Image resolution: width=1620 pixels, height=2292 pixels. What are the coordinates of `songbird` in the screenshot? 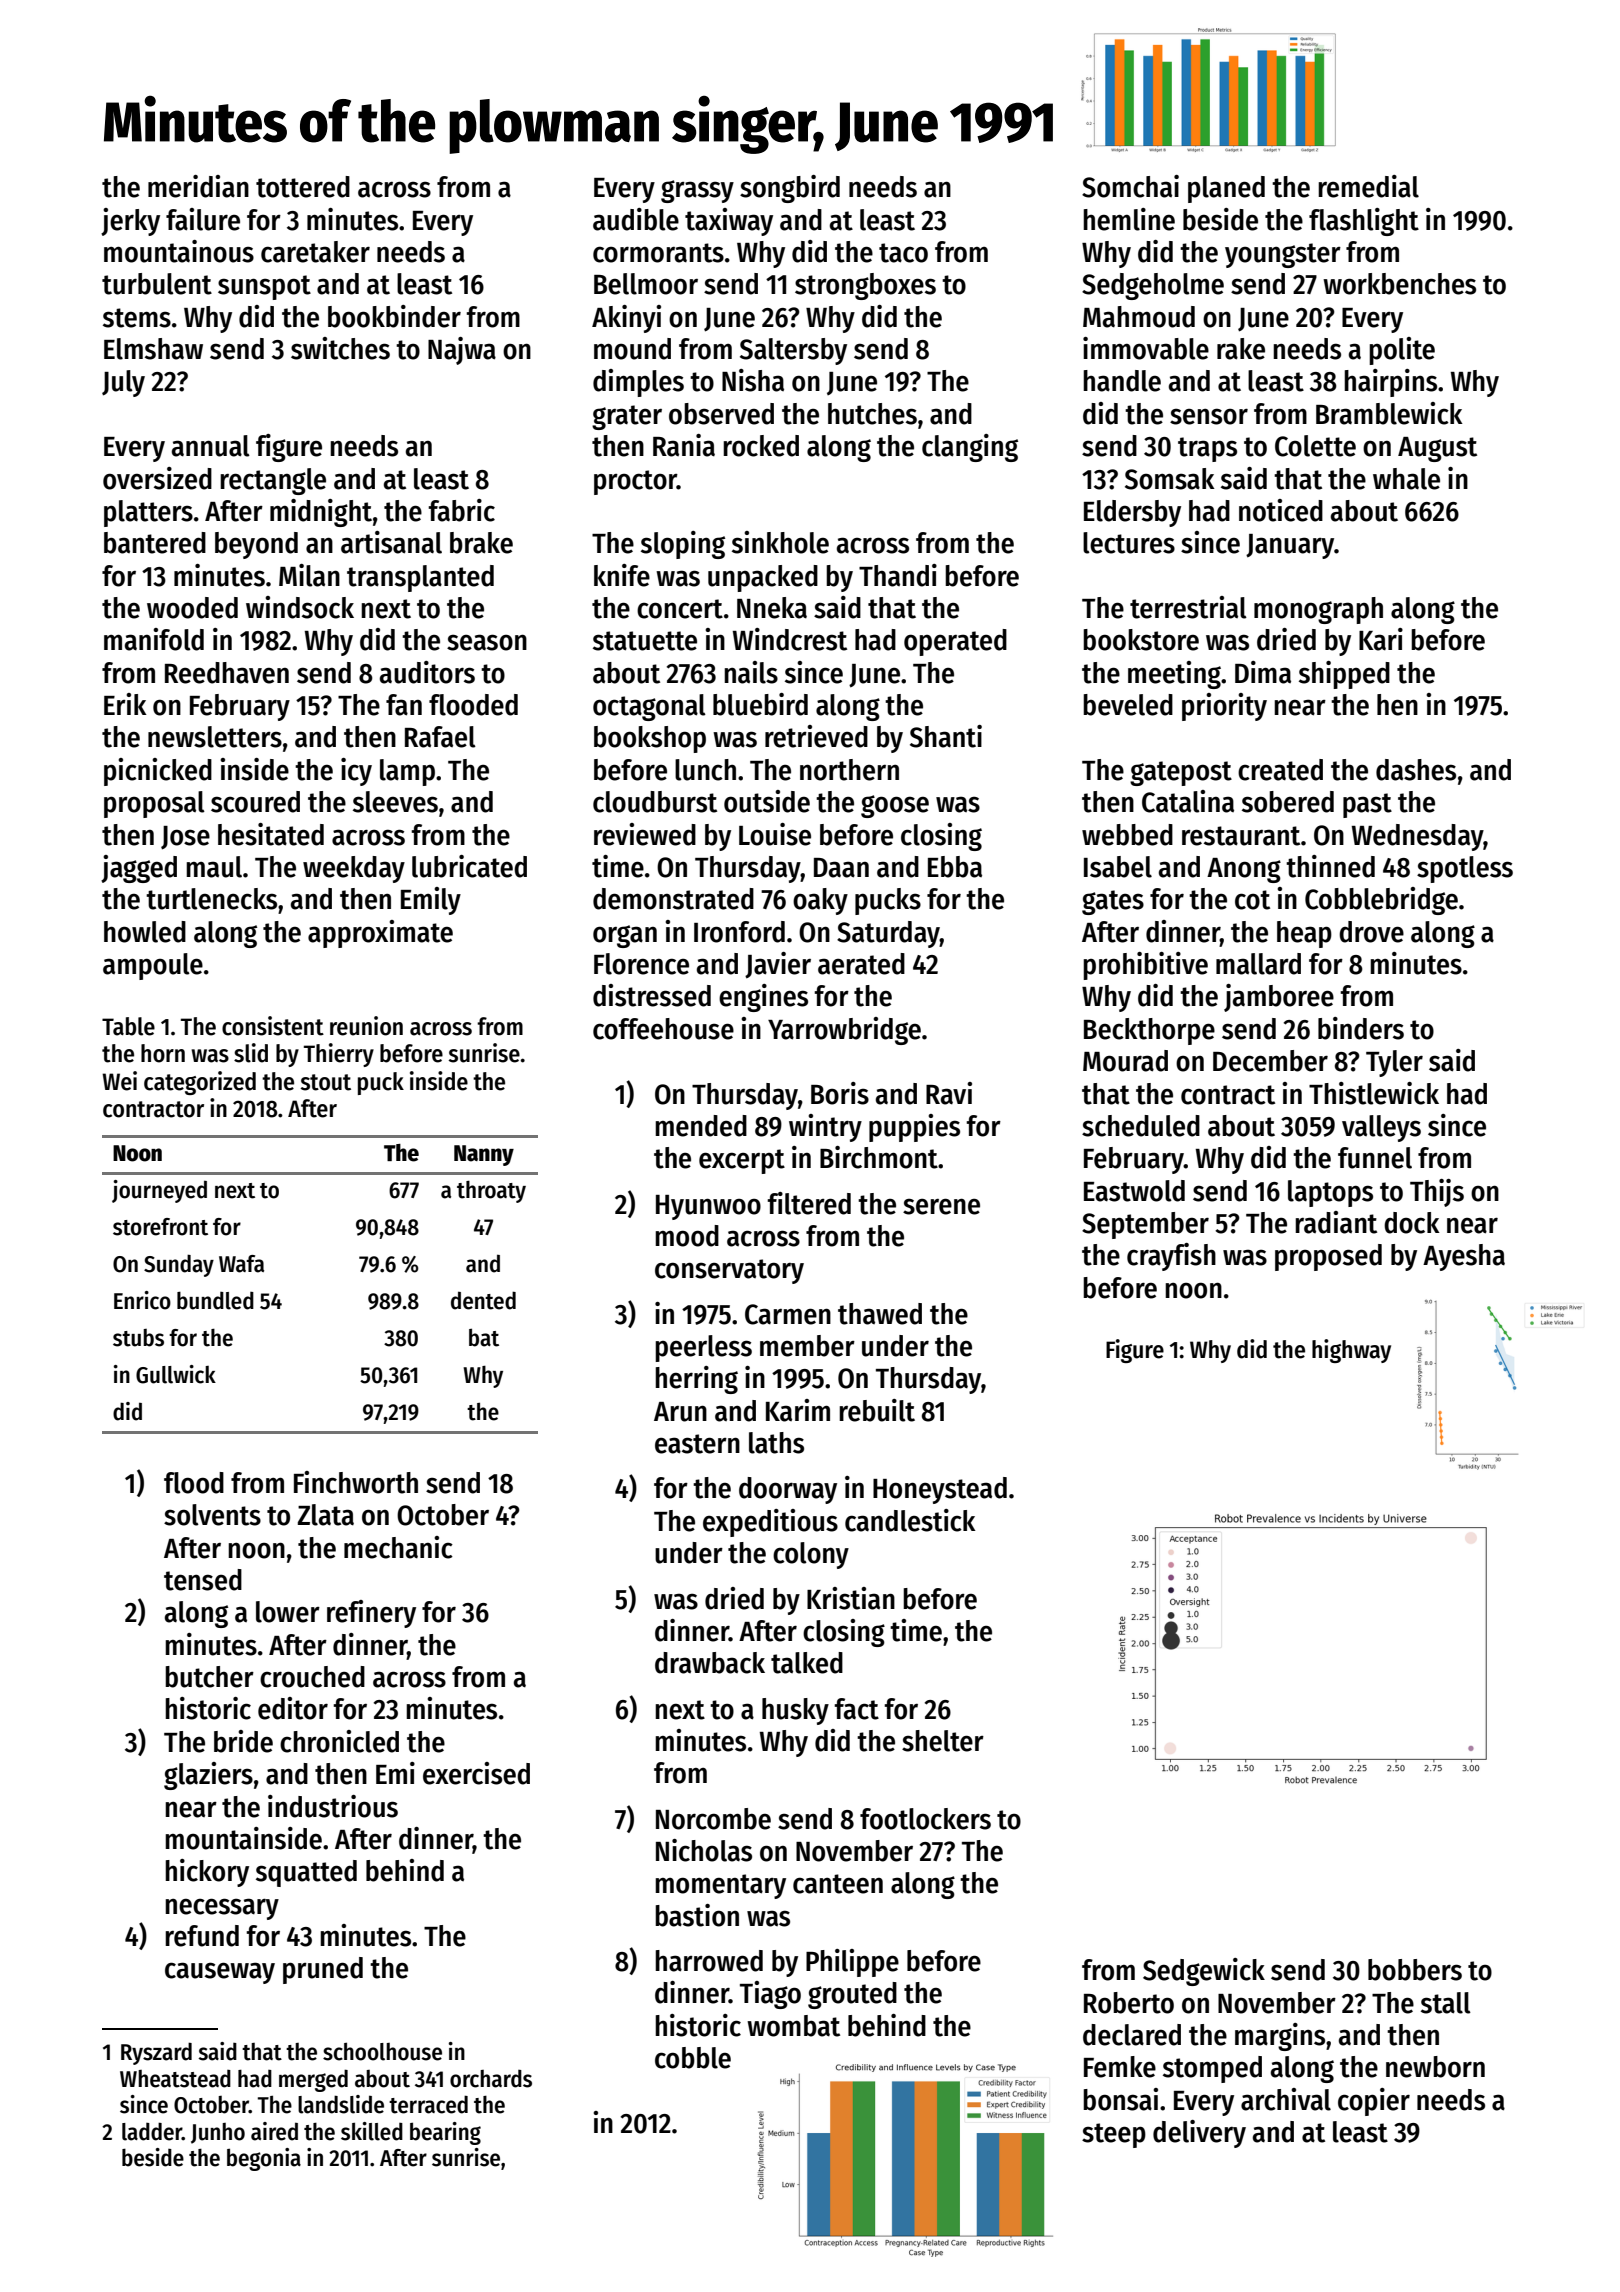 It's located at (790, 189).
